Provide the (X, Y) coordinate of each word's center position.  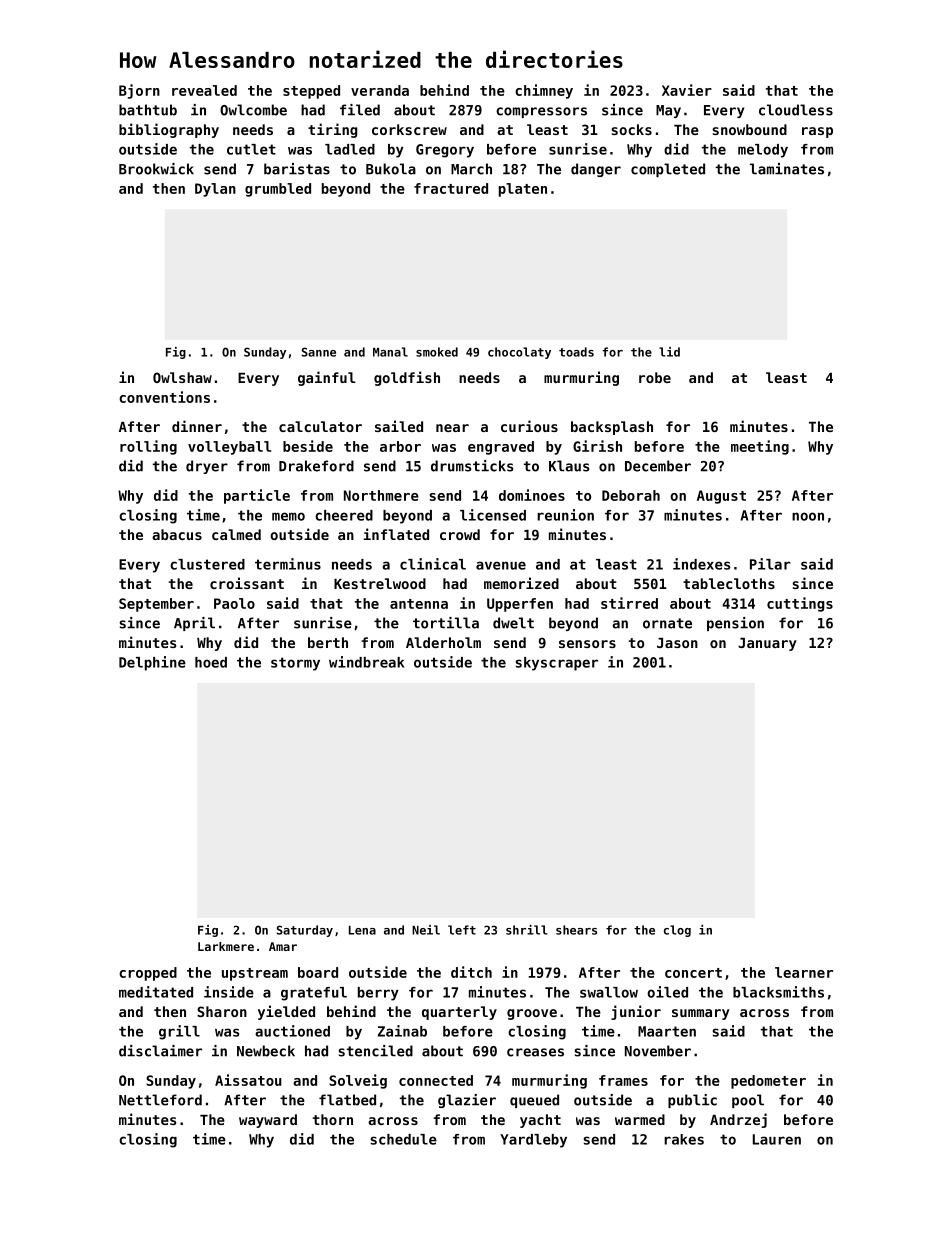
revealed (204, 90)
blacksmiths (778, 992)
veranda (380, 90)
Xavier (687, 90)
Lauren (777, 1139)
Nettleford (160, 1100)
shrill (527, 930)
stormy (295, 664)
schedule (404, 1139)
